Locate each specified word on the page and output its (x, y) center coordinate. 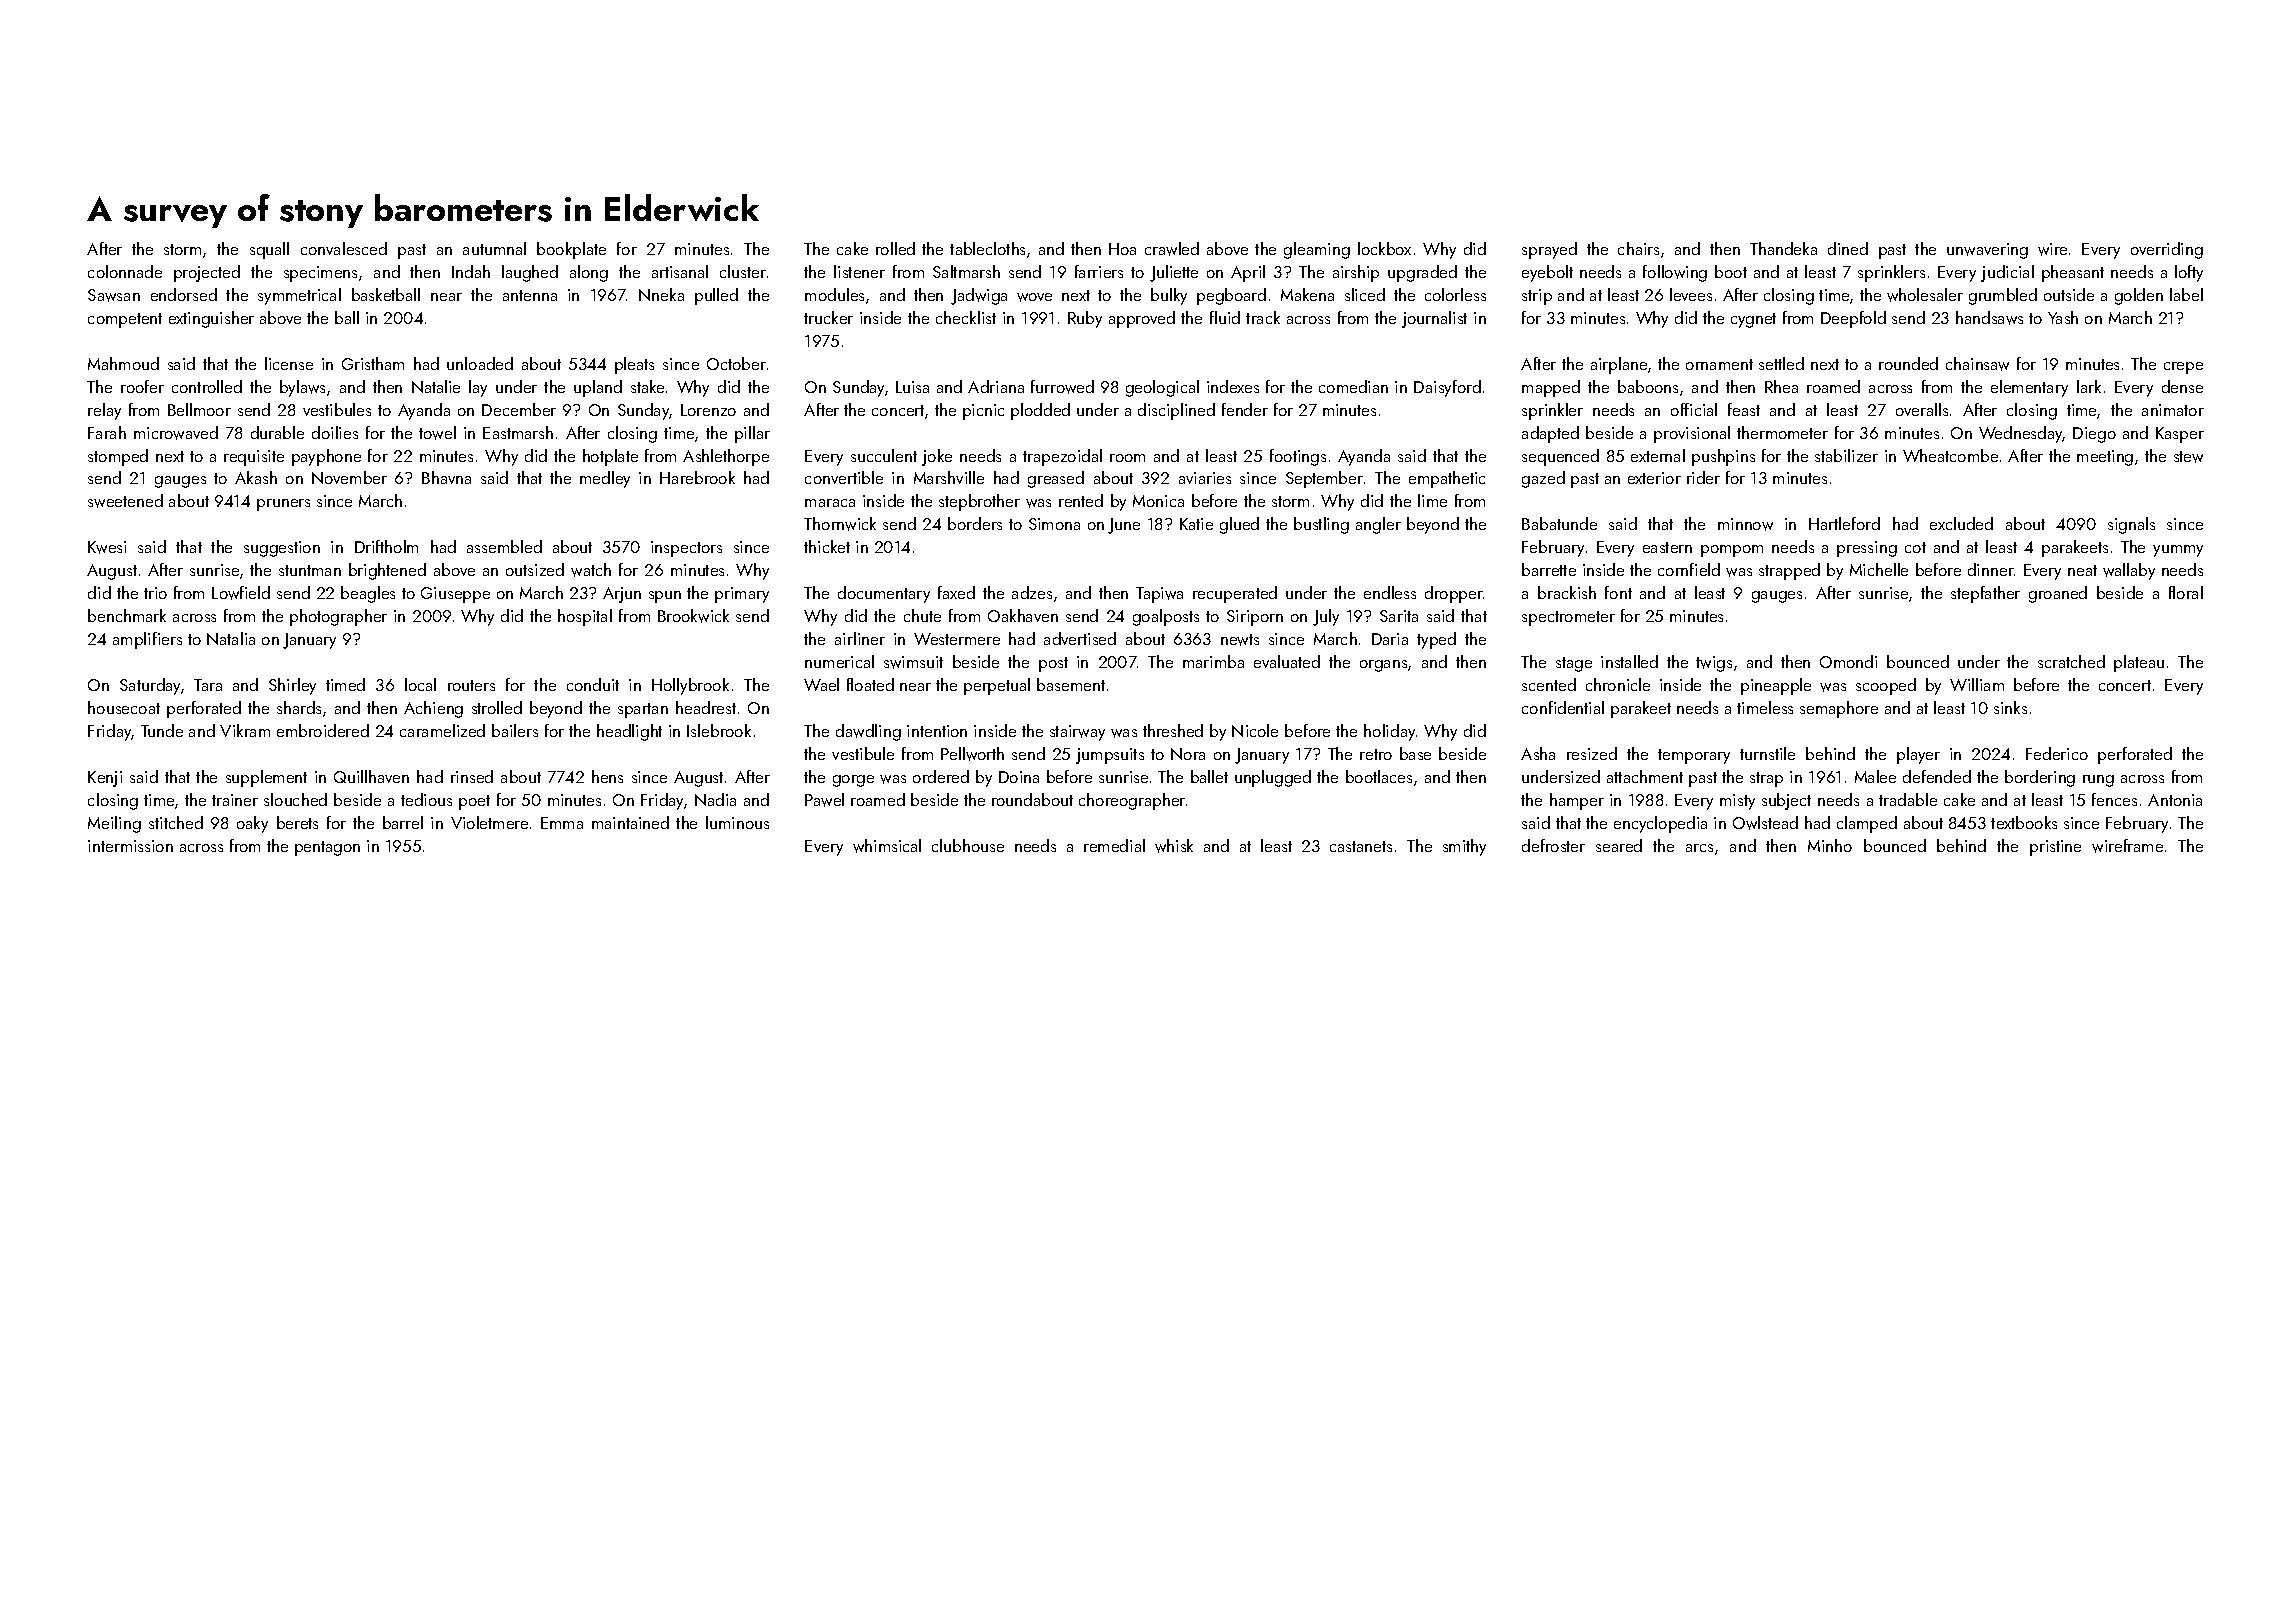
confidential (1563, 707)
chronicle (1618, 684)
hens (607, 776)
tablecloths (987, 248)
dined (1848, 248)
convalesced (344, 248)
